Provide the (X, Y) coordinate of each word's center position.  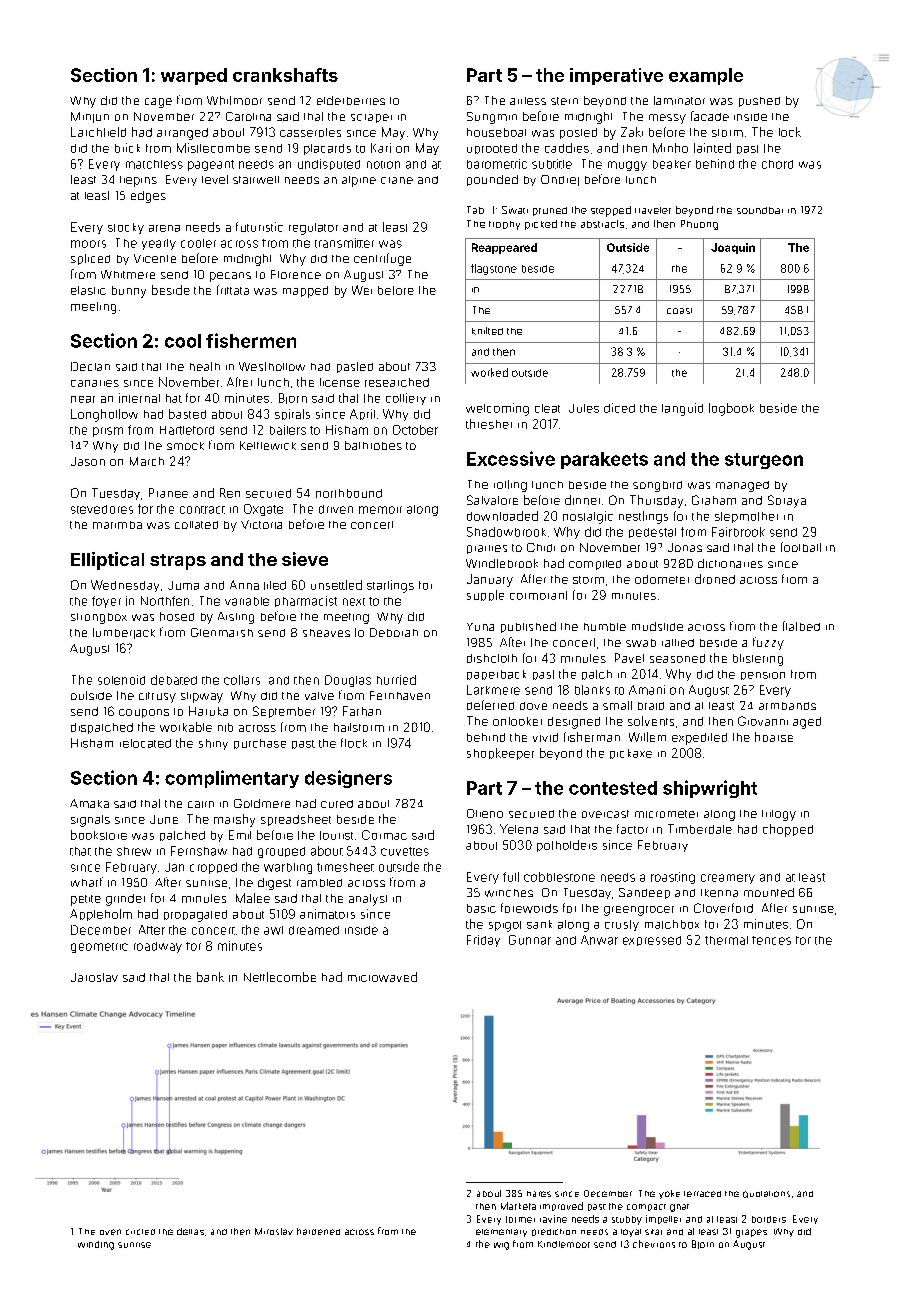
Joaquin (733, 248)
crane (397, 180)
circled (140, 1232)
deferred (490, 705)
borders (769, 1219)
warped (194, 76)
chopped (788, 830)
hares (539, 1194)
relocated (145, 743)
